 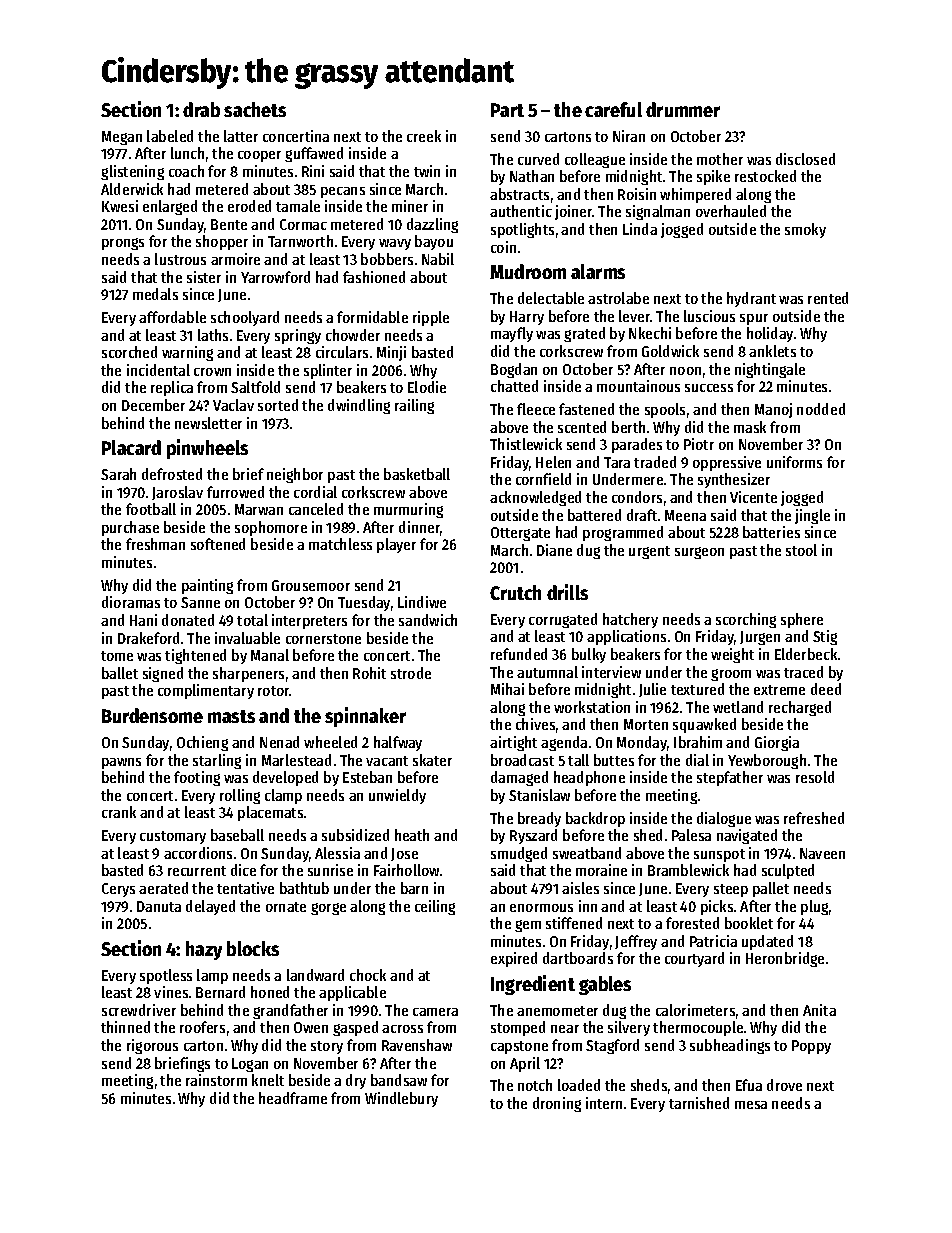 What do you see at coordinates (259, 156) in the screenshot?
I see `cooper` at bounding box center [259, 156].
